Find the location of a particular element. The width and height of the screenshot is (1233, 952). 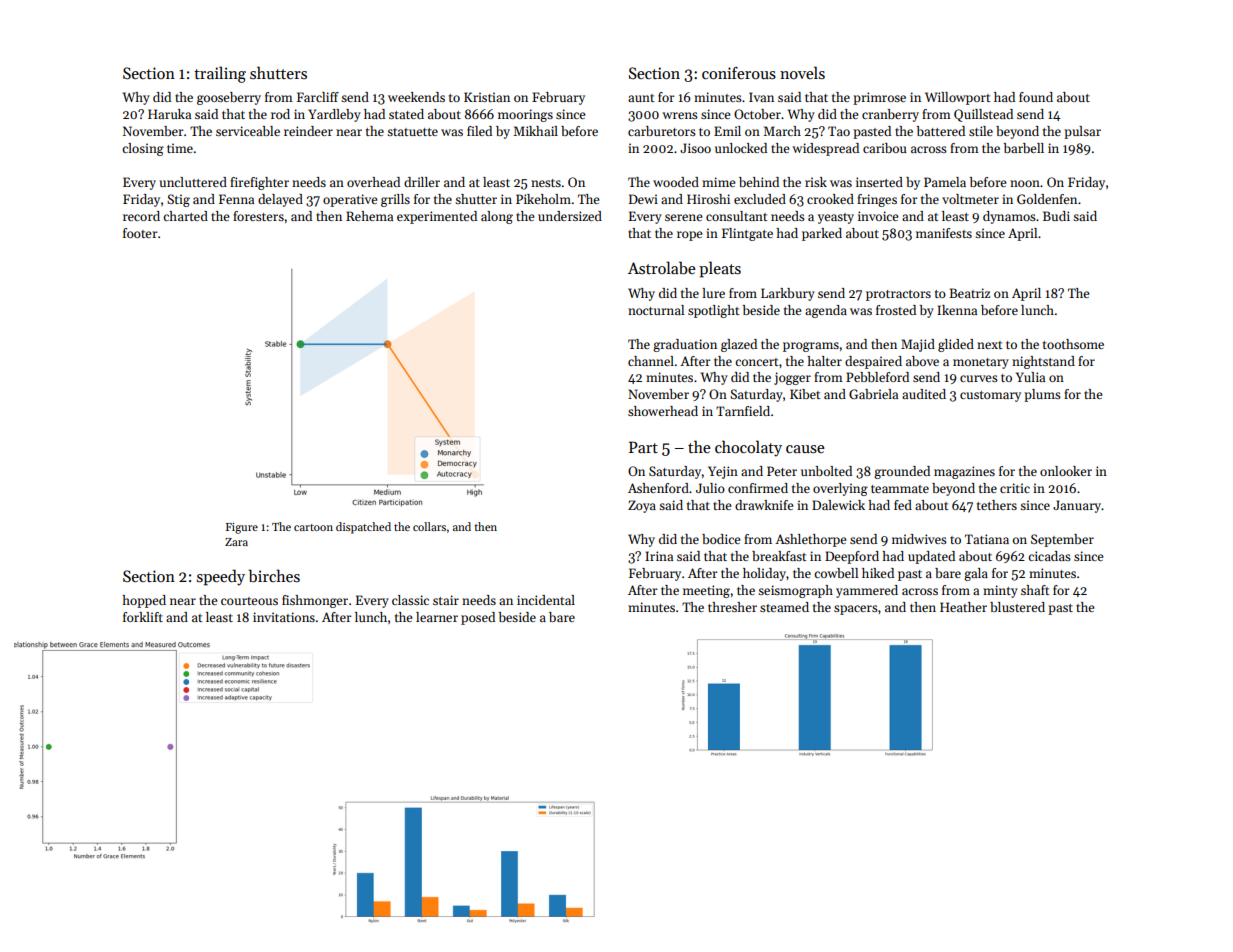

lure is located at coordinates (713, 293).
